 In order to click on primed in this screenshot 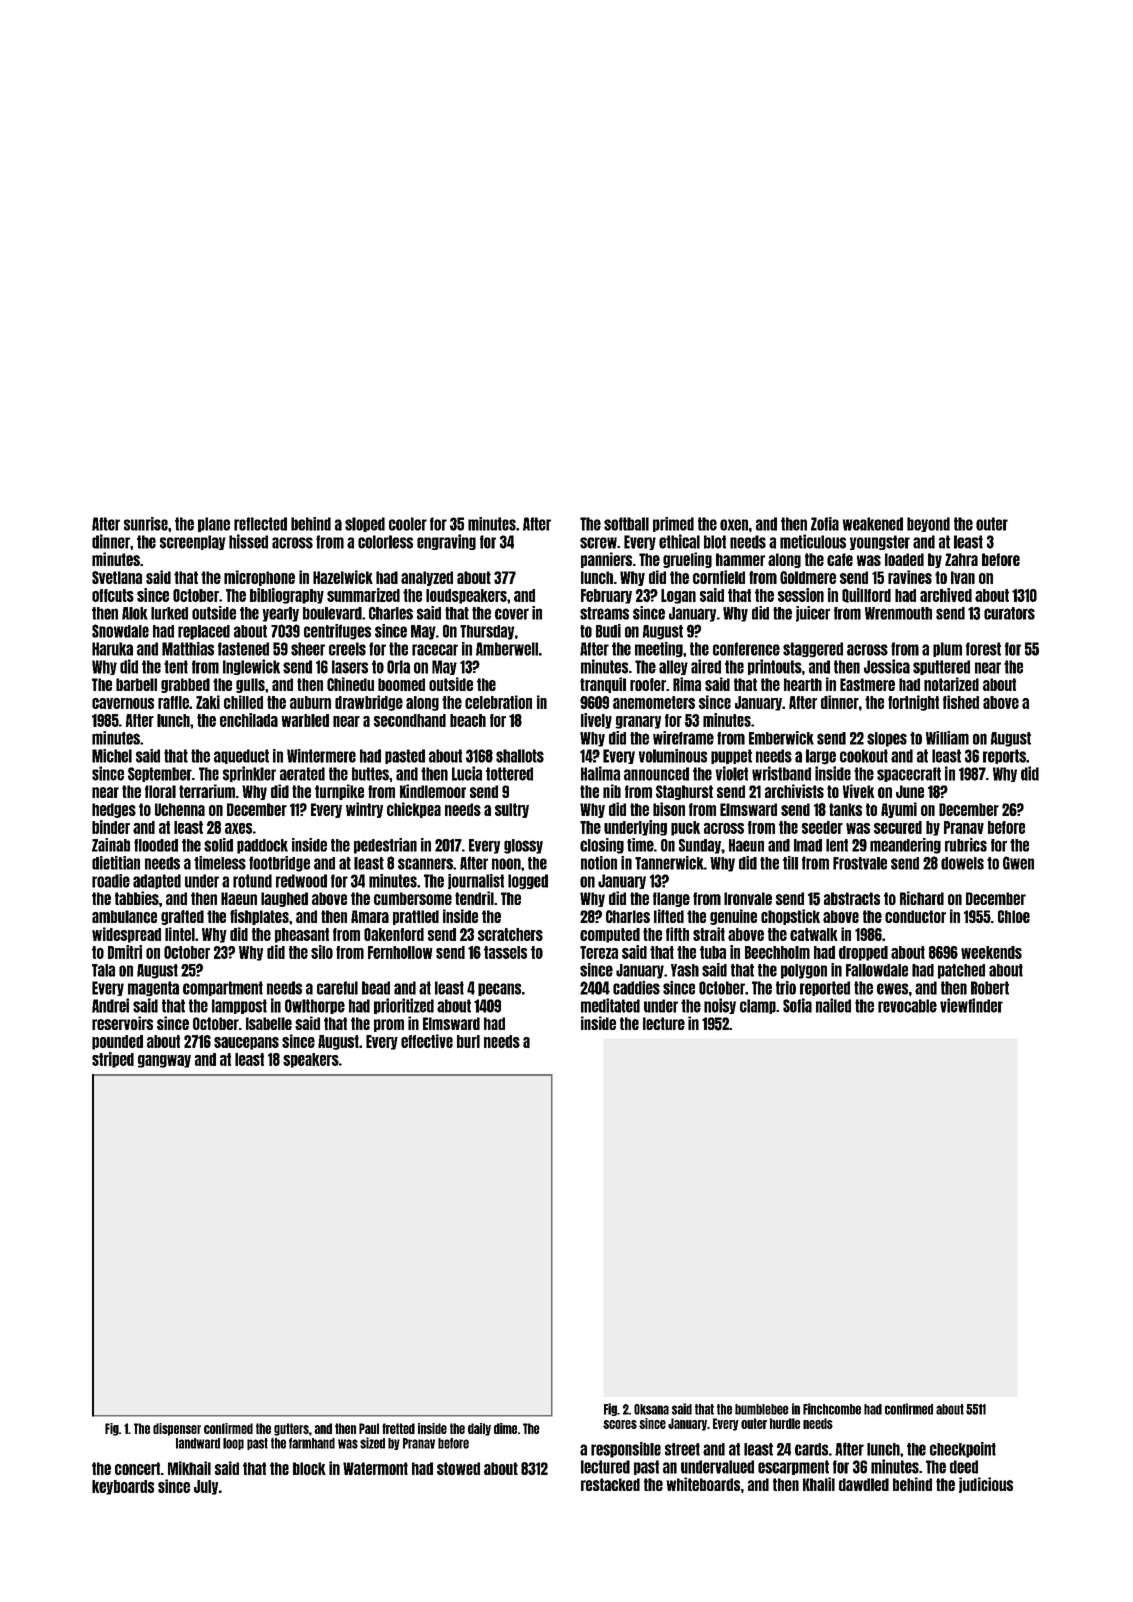, I will do `click(673, 524)`.
